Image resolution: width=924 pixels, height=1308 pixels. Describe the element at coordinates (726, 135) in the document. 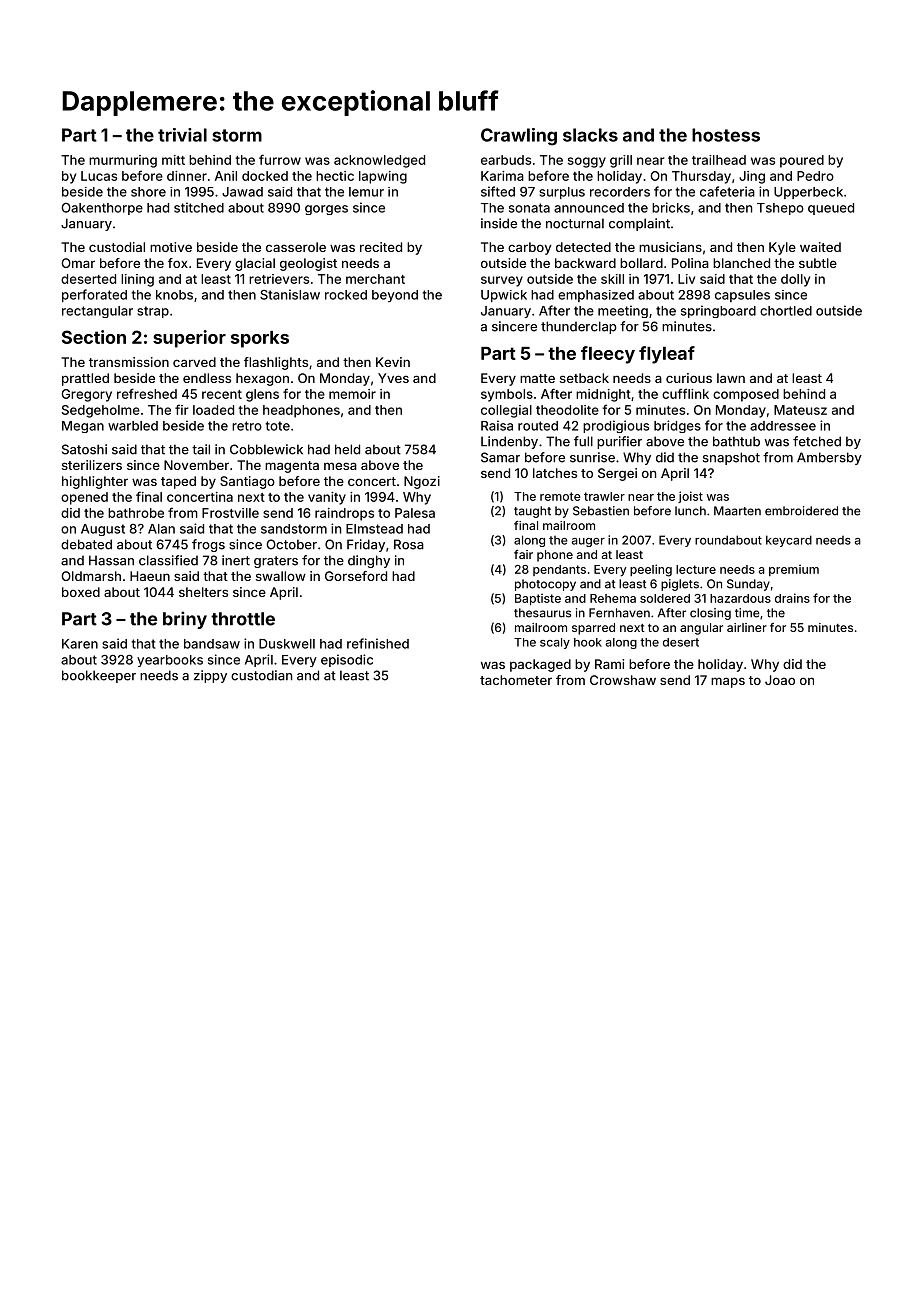

I see `hostess` at that location.
